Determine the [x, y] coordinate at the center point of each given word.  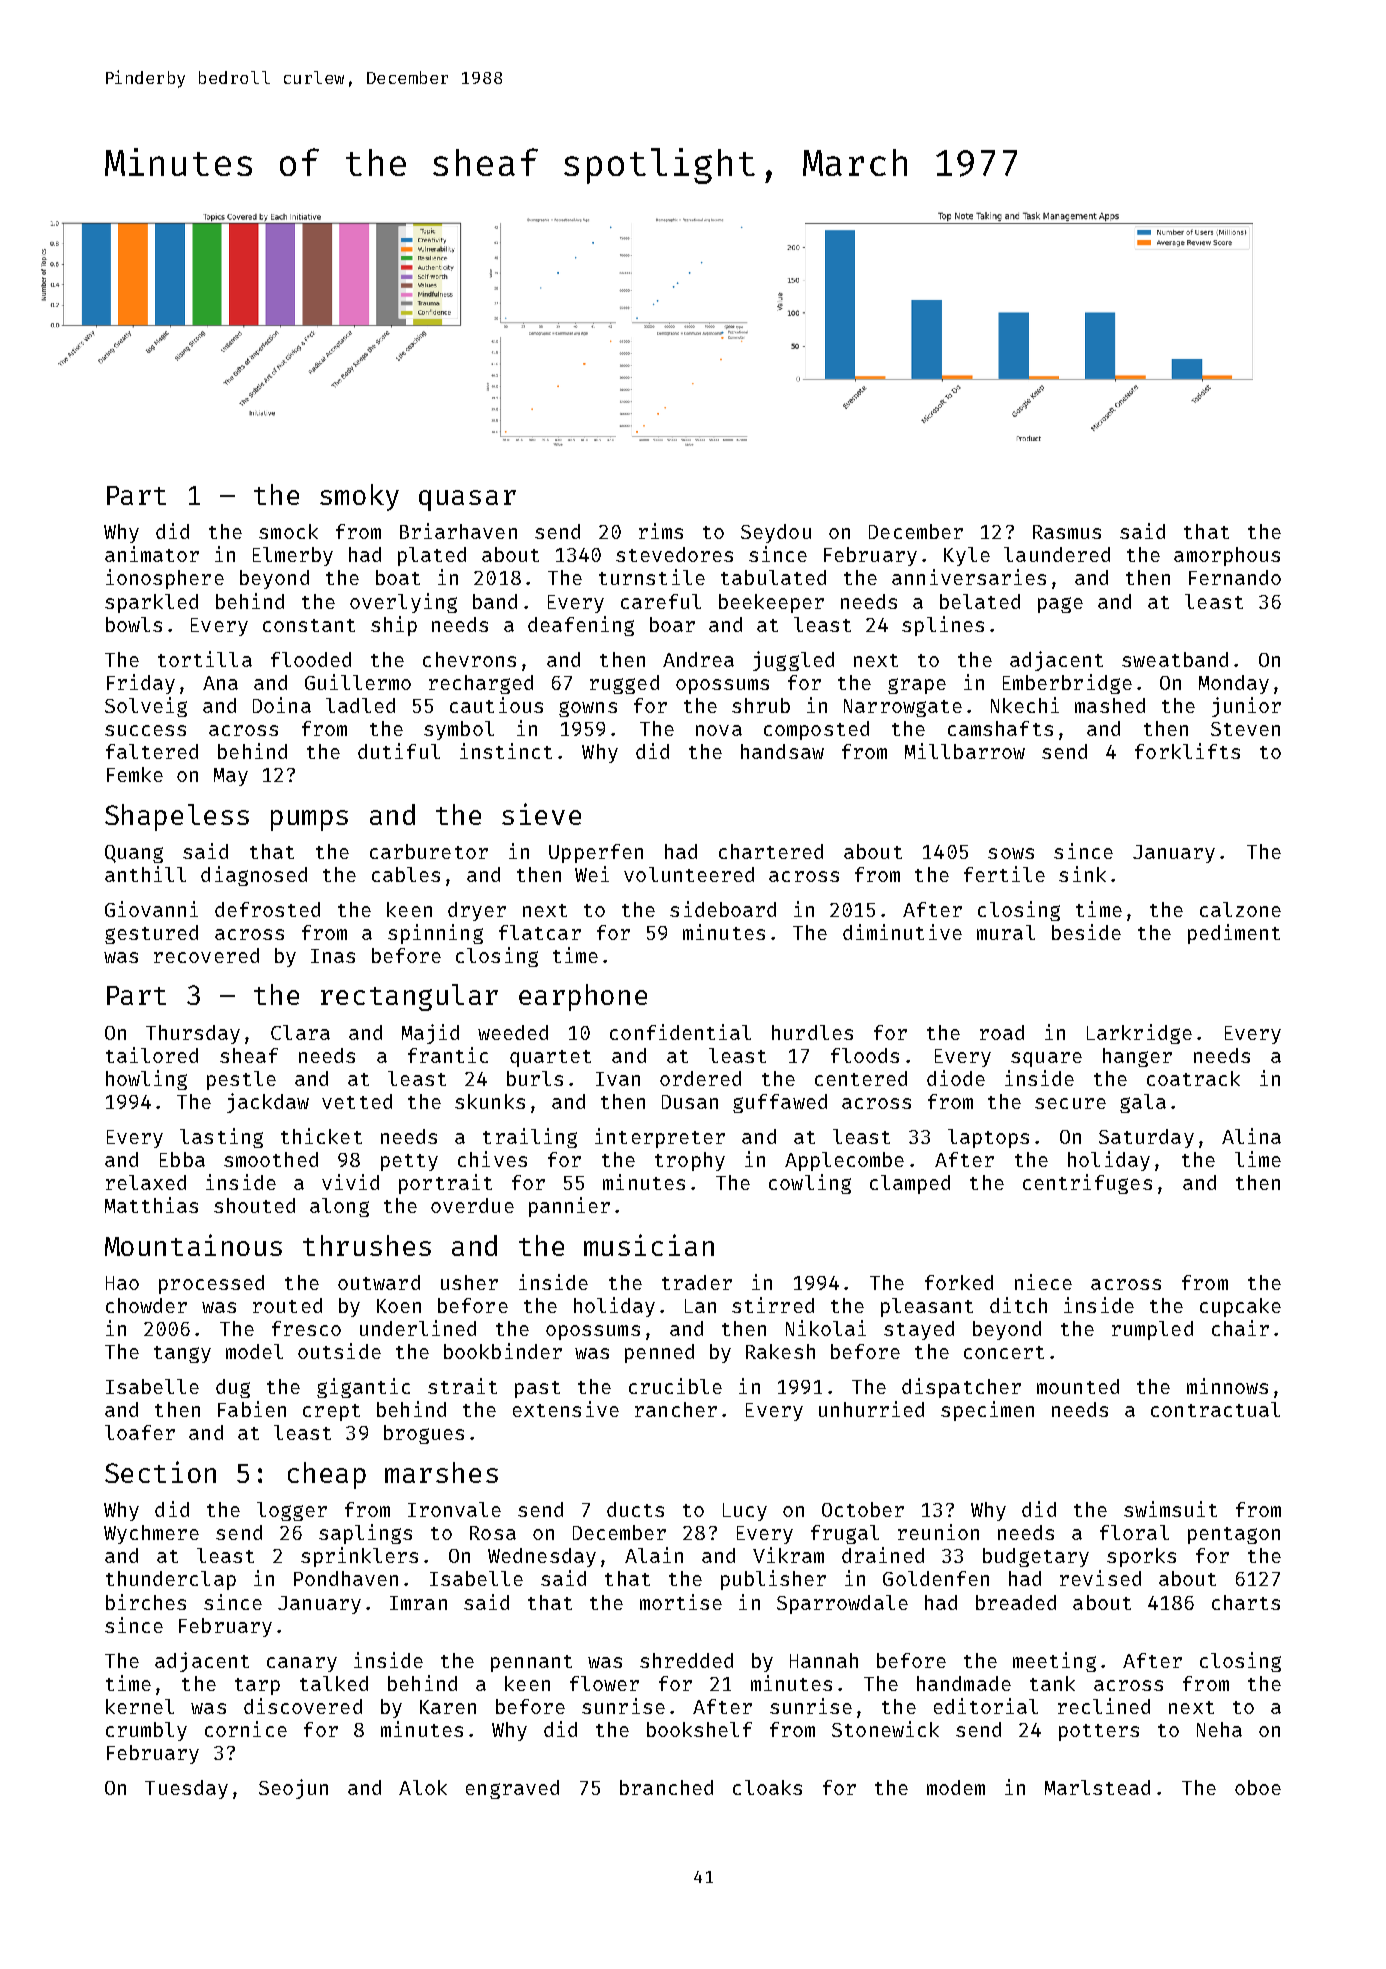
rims [661, 531]
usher [469, 1282]
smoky [359, 497]
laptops [988, 1138]
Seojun [293, 1789]
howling [146, 1080]
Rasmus [1067, 532]
